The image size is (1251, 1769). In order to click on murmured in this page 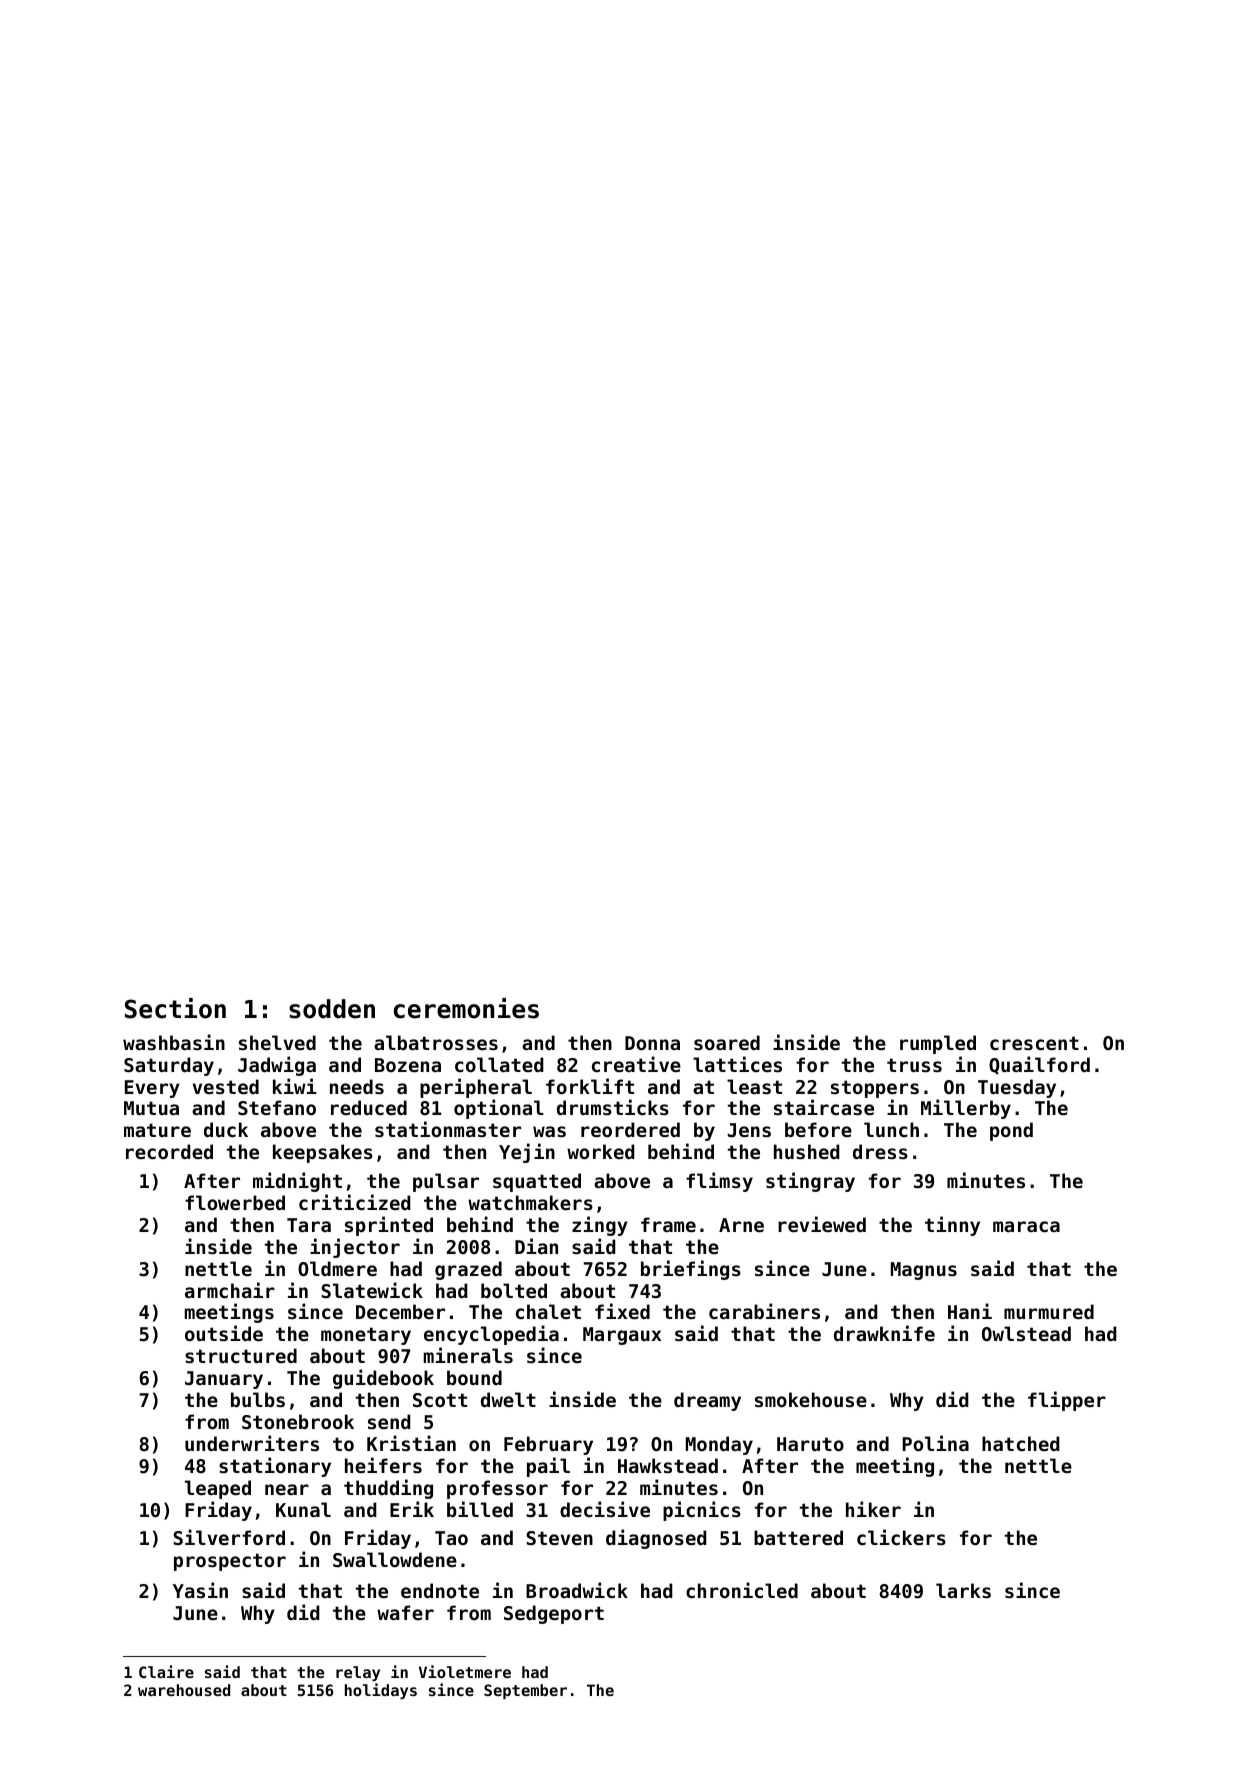, I will do `click(1049, 1311)`.
